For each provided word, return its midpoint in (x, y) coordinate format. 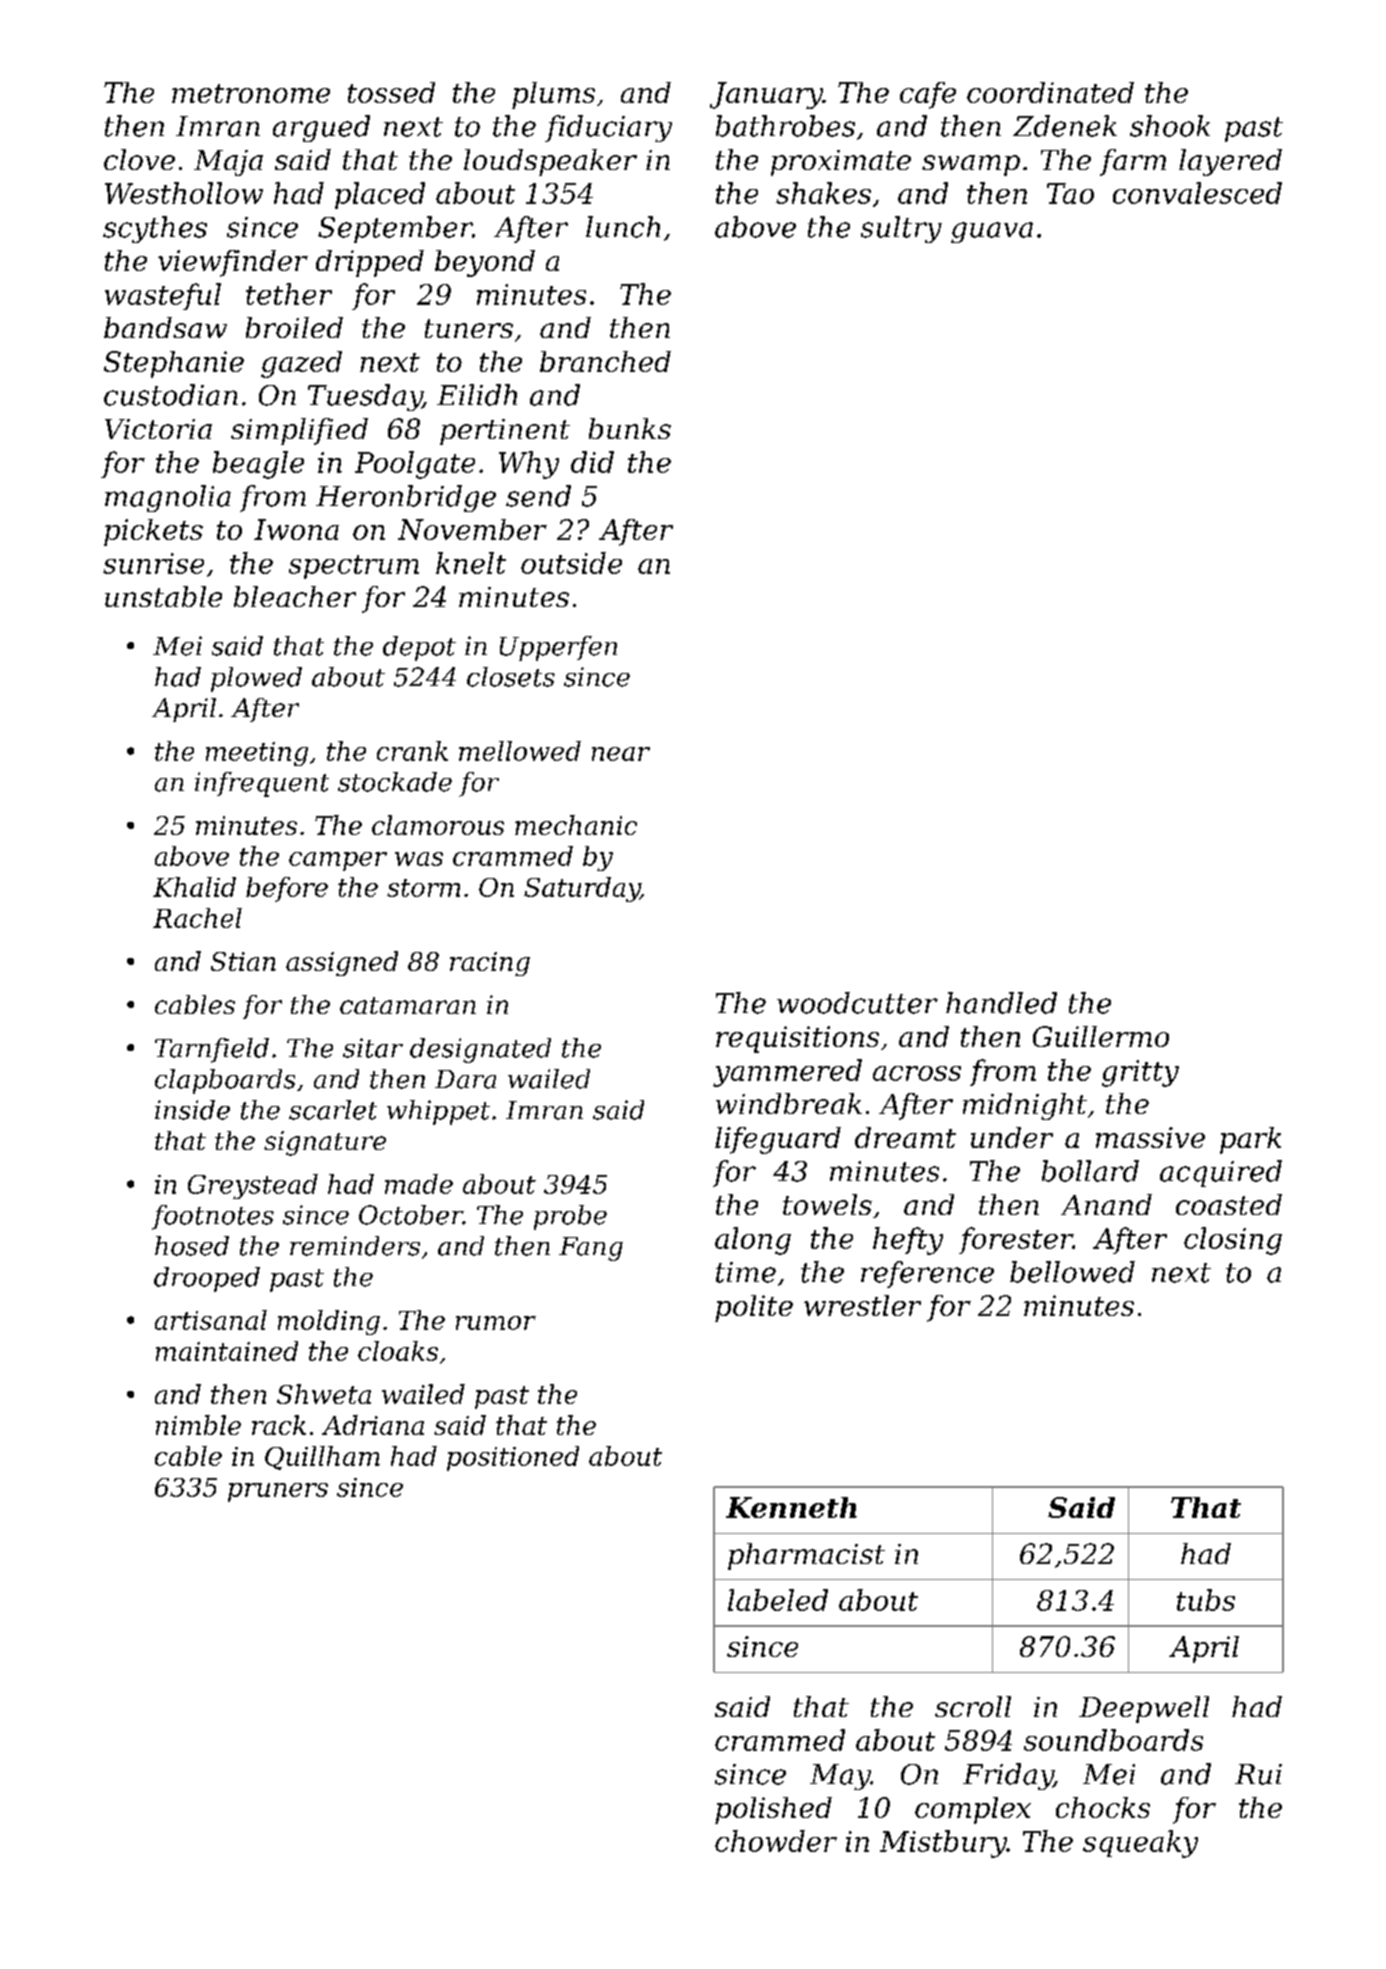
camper (338, 861)
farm (1133, 162)
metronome (251, 93)
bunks (630, 428)
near (621, 754)
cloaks (398, 1351)
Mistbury (943, 1844)
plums (553, 95)
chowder (776, 1841)
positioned (513, 1458)
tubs (1206, 1600)
